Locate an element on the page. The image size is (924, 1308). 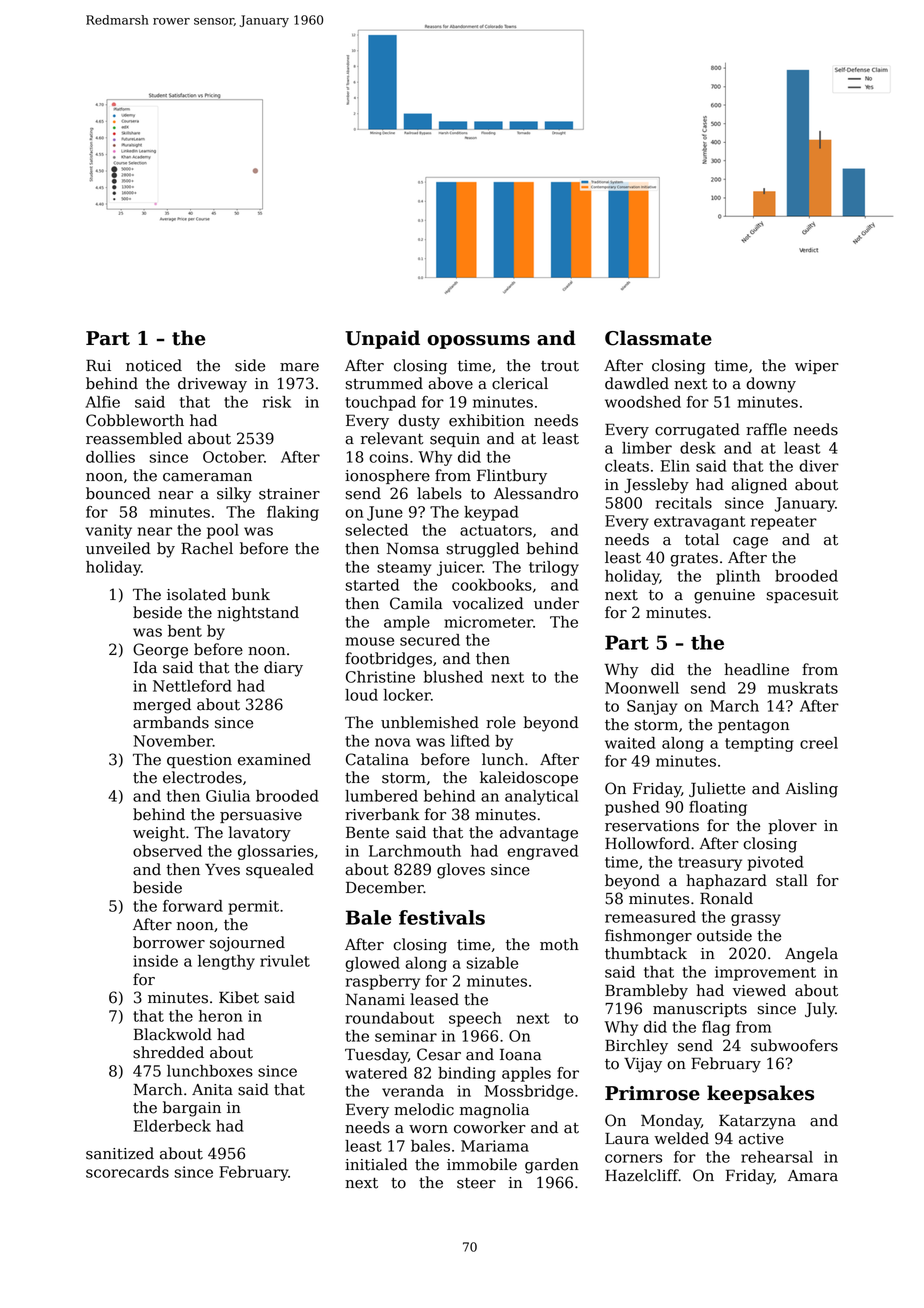
tempting is located at coordinates (759, 744).
